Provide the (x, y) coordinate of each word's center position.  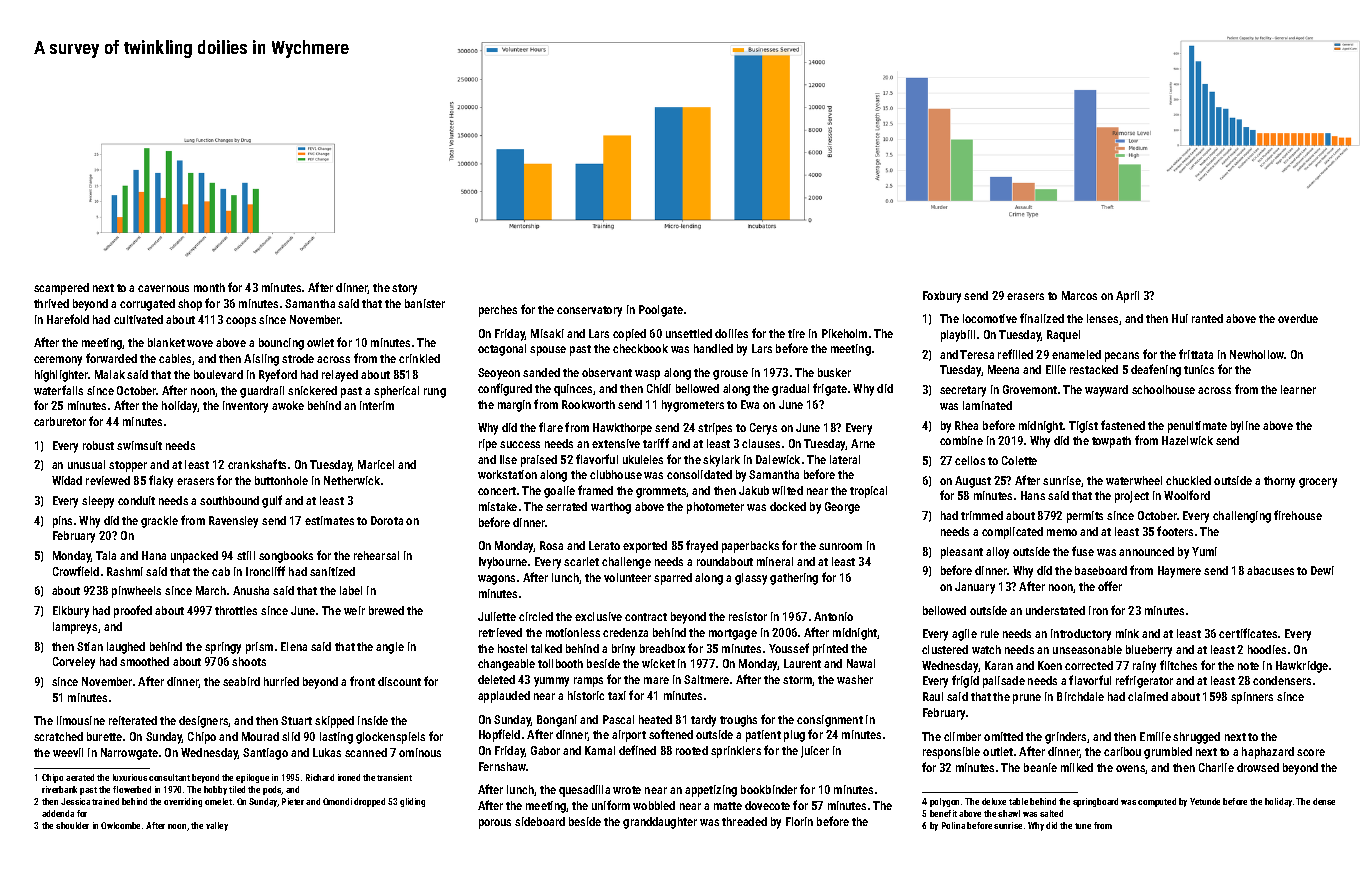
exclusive (598, 616)
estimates (329, 520)
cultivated (138, 319)
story (404, 289)
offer (1110, 586)
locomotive (990, 318)
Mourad (260, 736)
